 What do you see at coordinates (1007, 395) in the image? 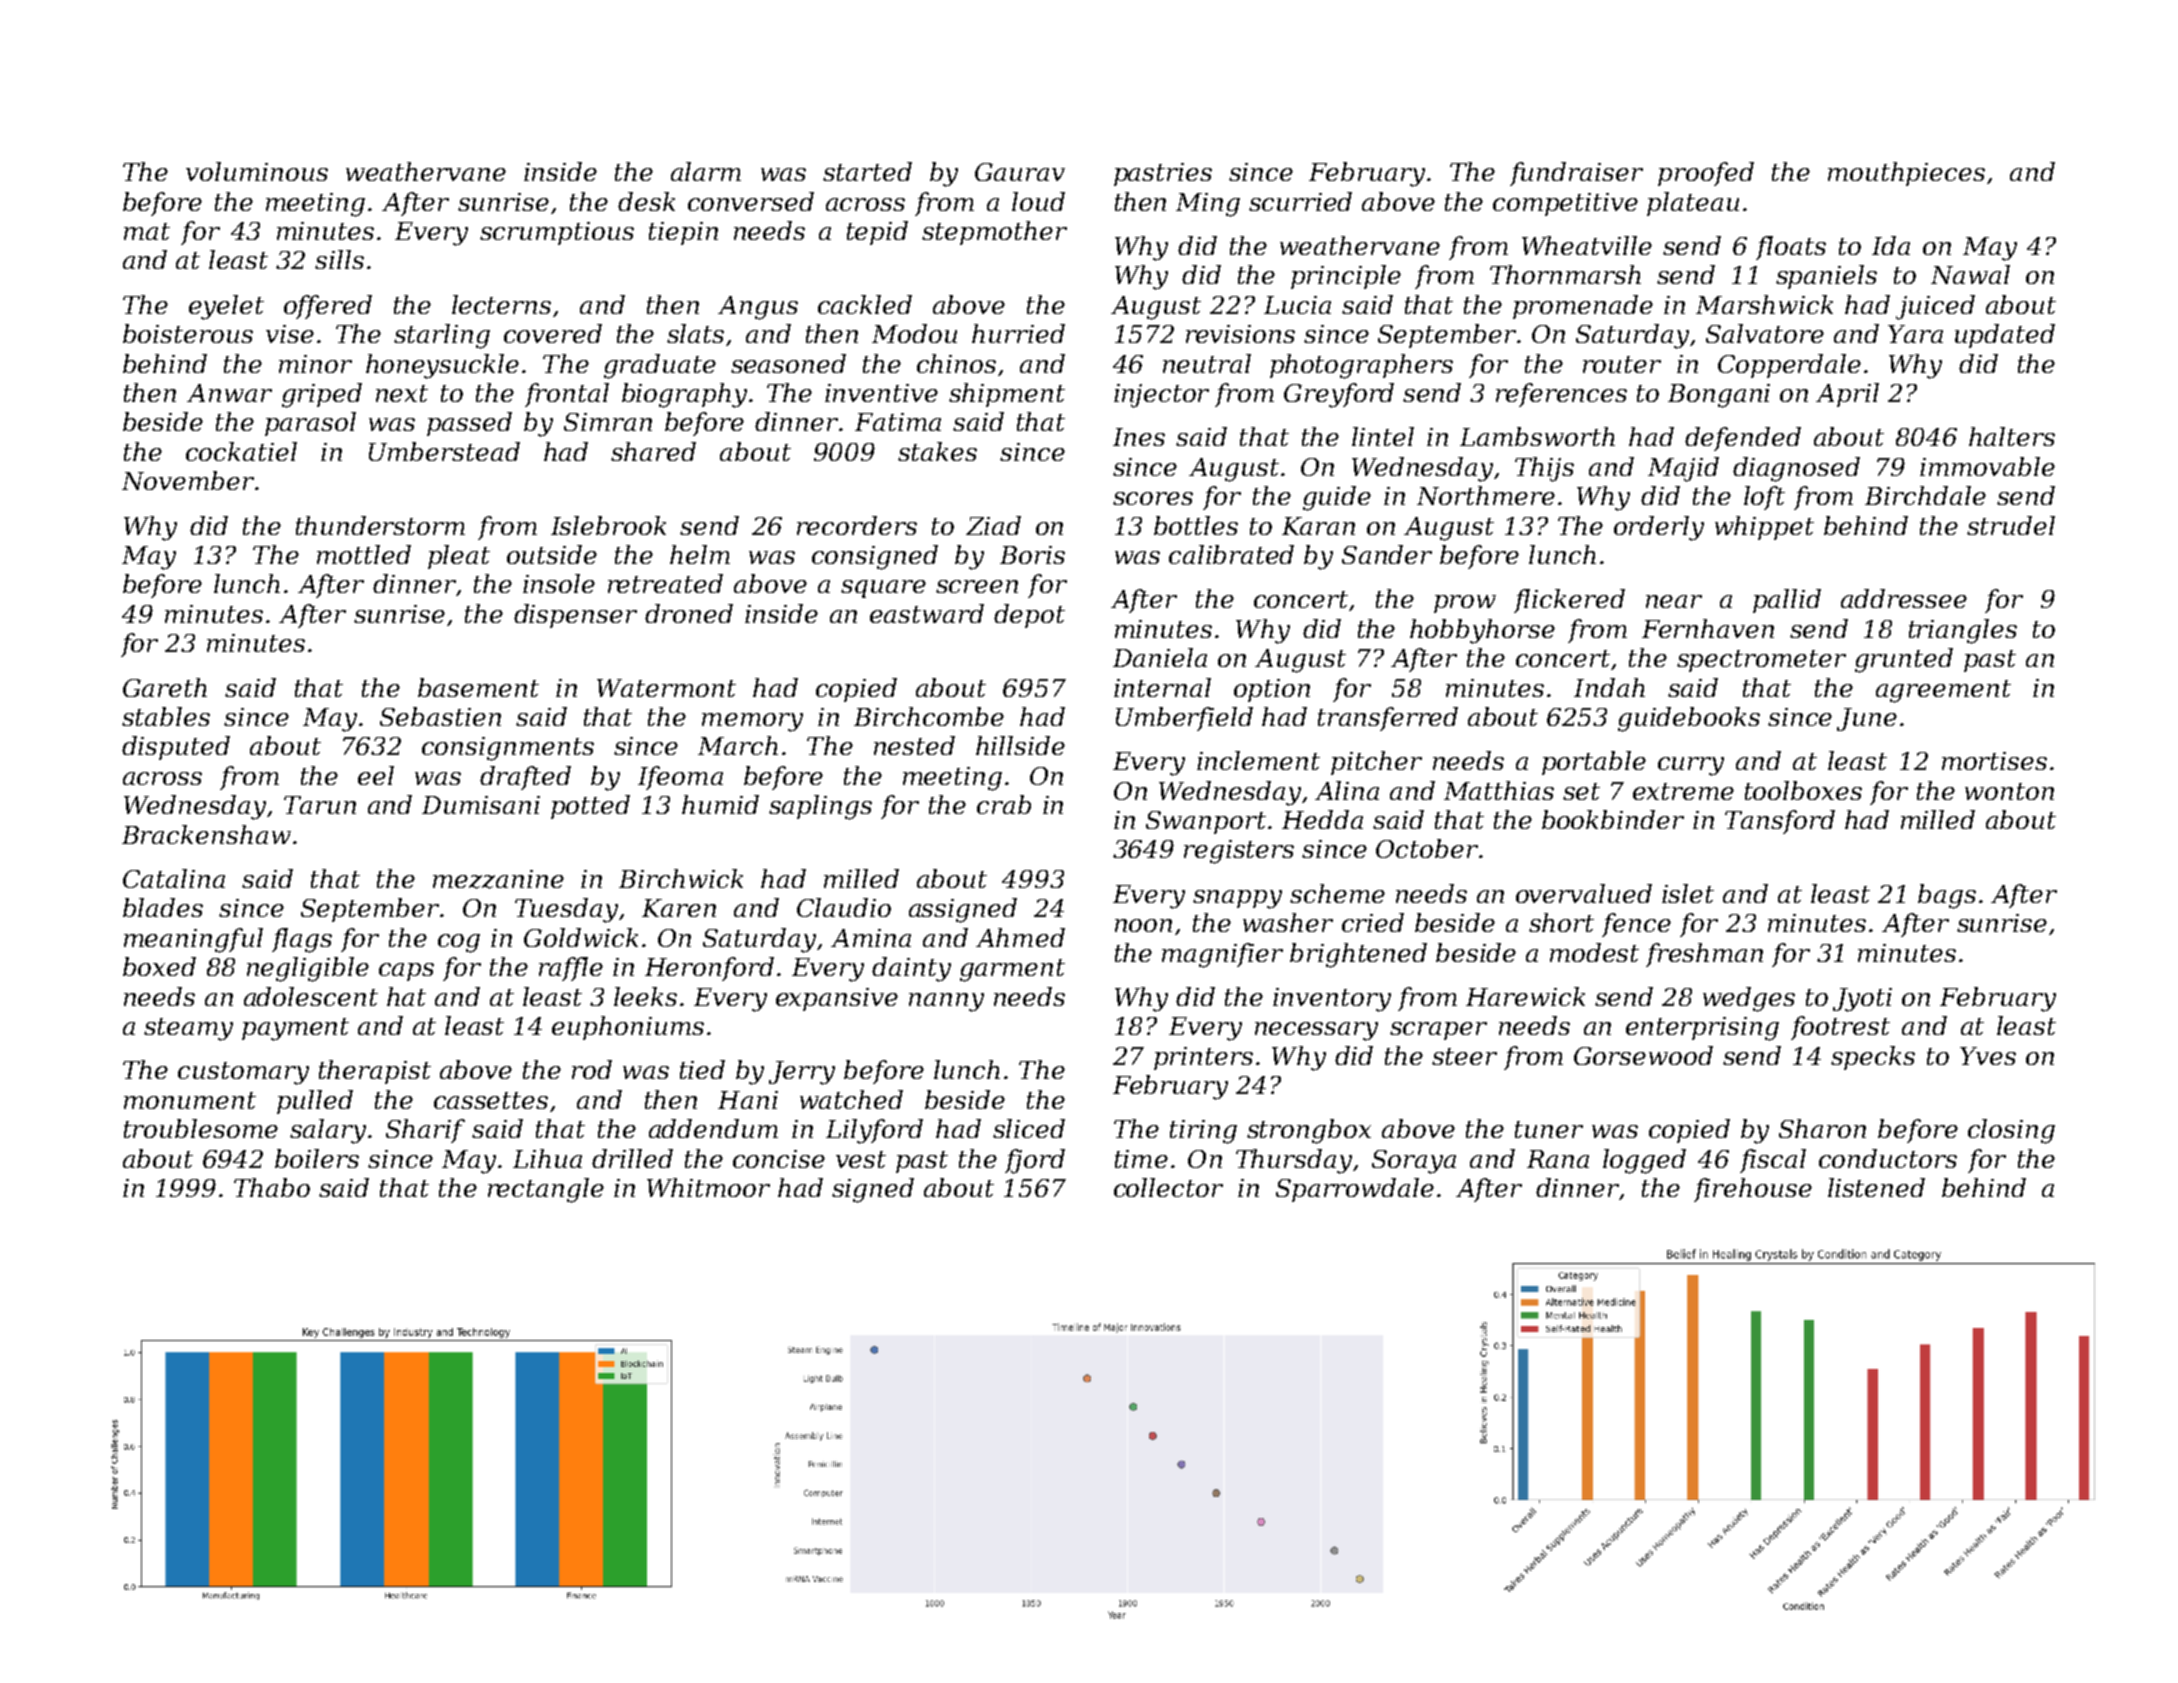
I see `shipment` at bounding box center [1007, 395].
